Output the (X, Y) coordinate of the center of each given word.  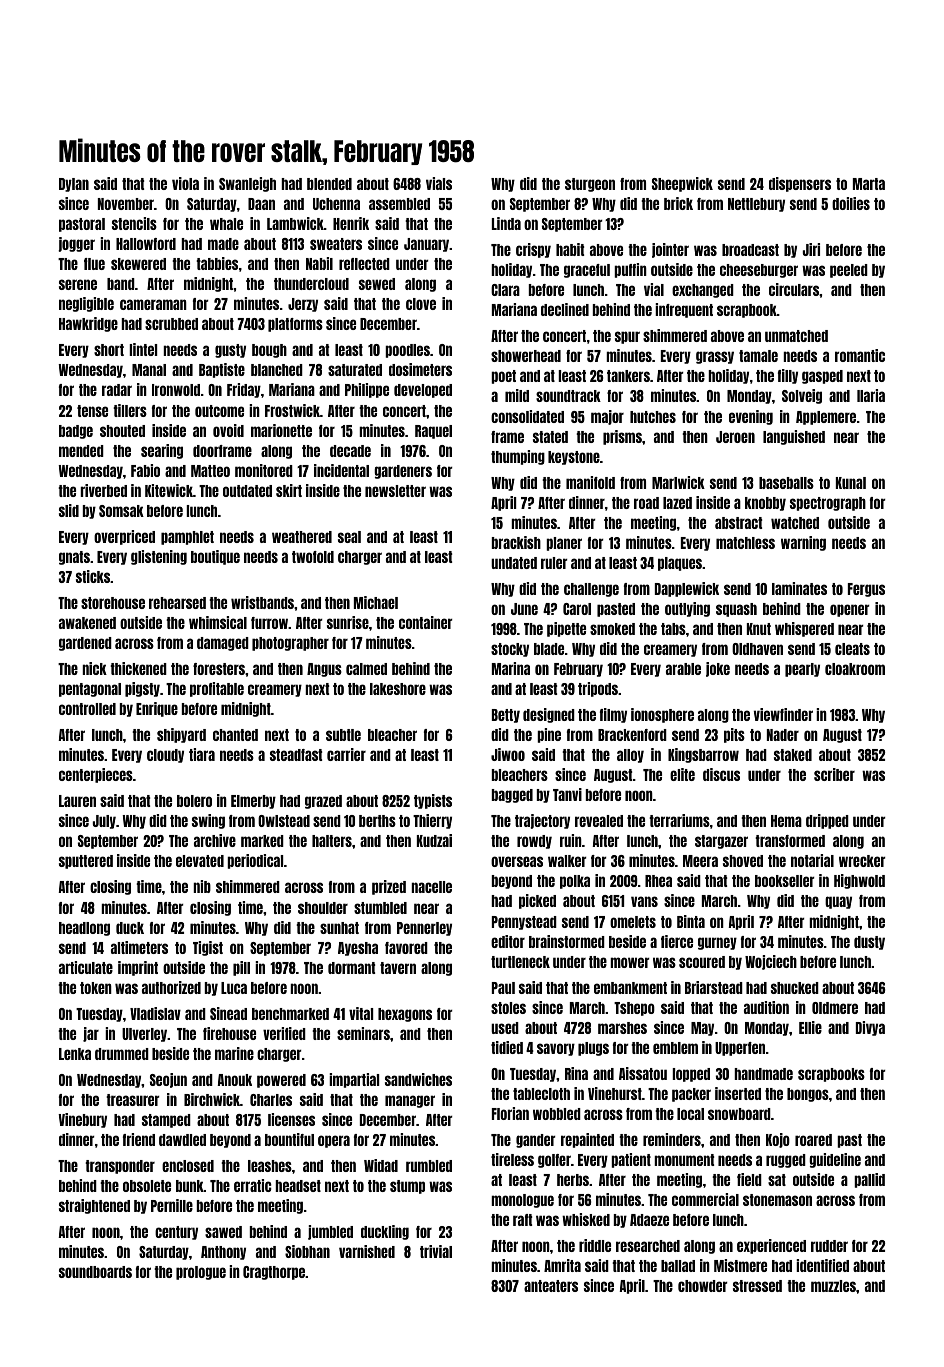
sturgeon (590, 185)
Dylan (74, 185)
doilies (851, 203)
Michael (376, 602)
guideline (835, 1160)
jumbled (330, 1232)
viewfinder (783, 714)
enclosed (188, 1166)
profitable (217, 689)
